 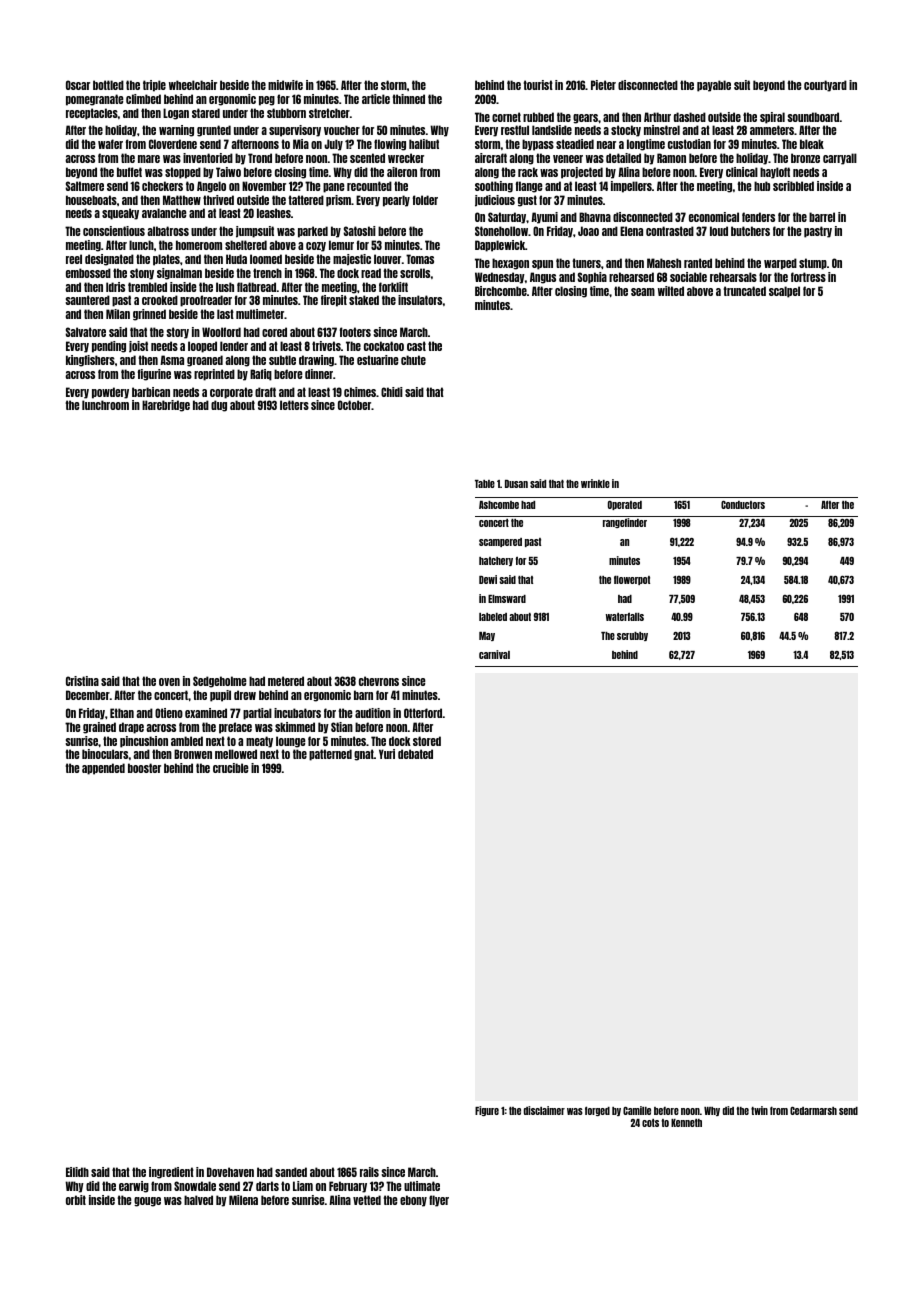 I want to click on article, so click(x=376, y=99).
